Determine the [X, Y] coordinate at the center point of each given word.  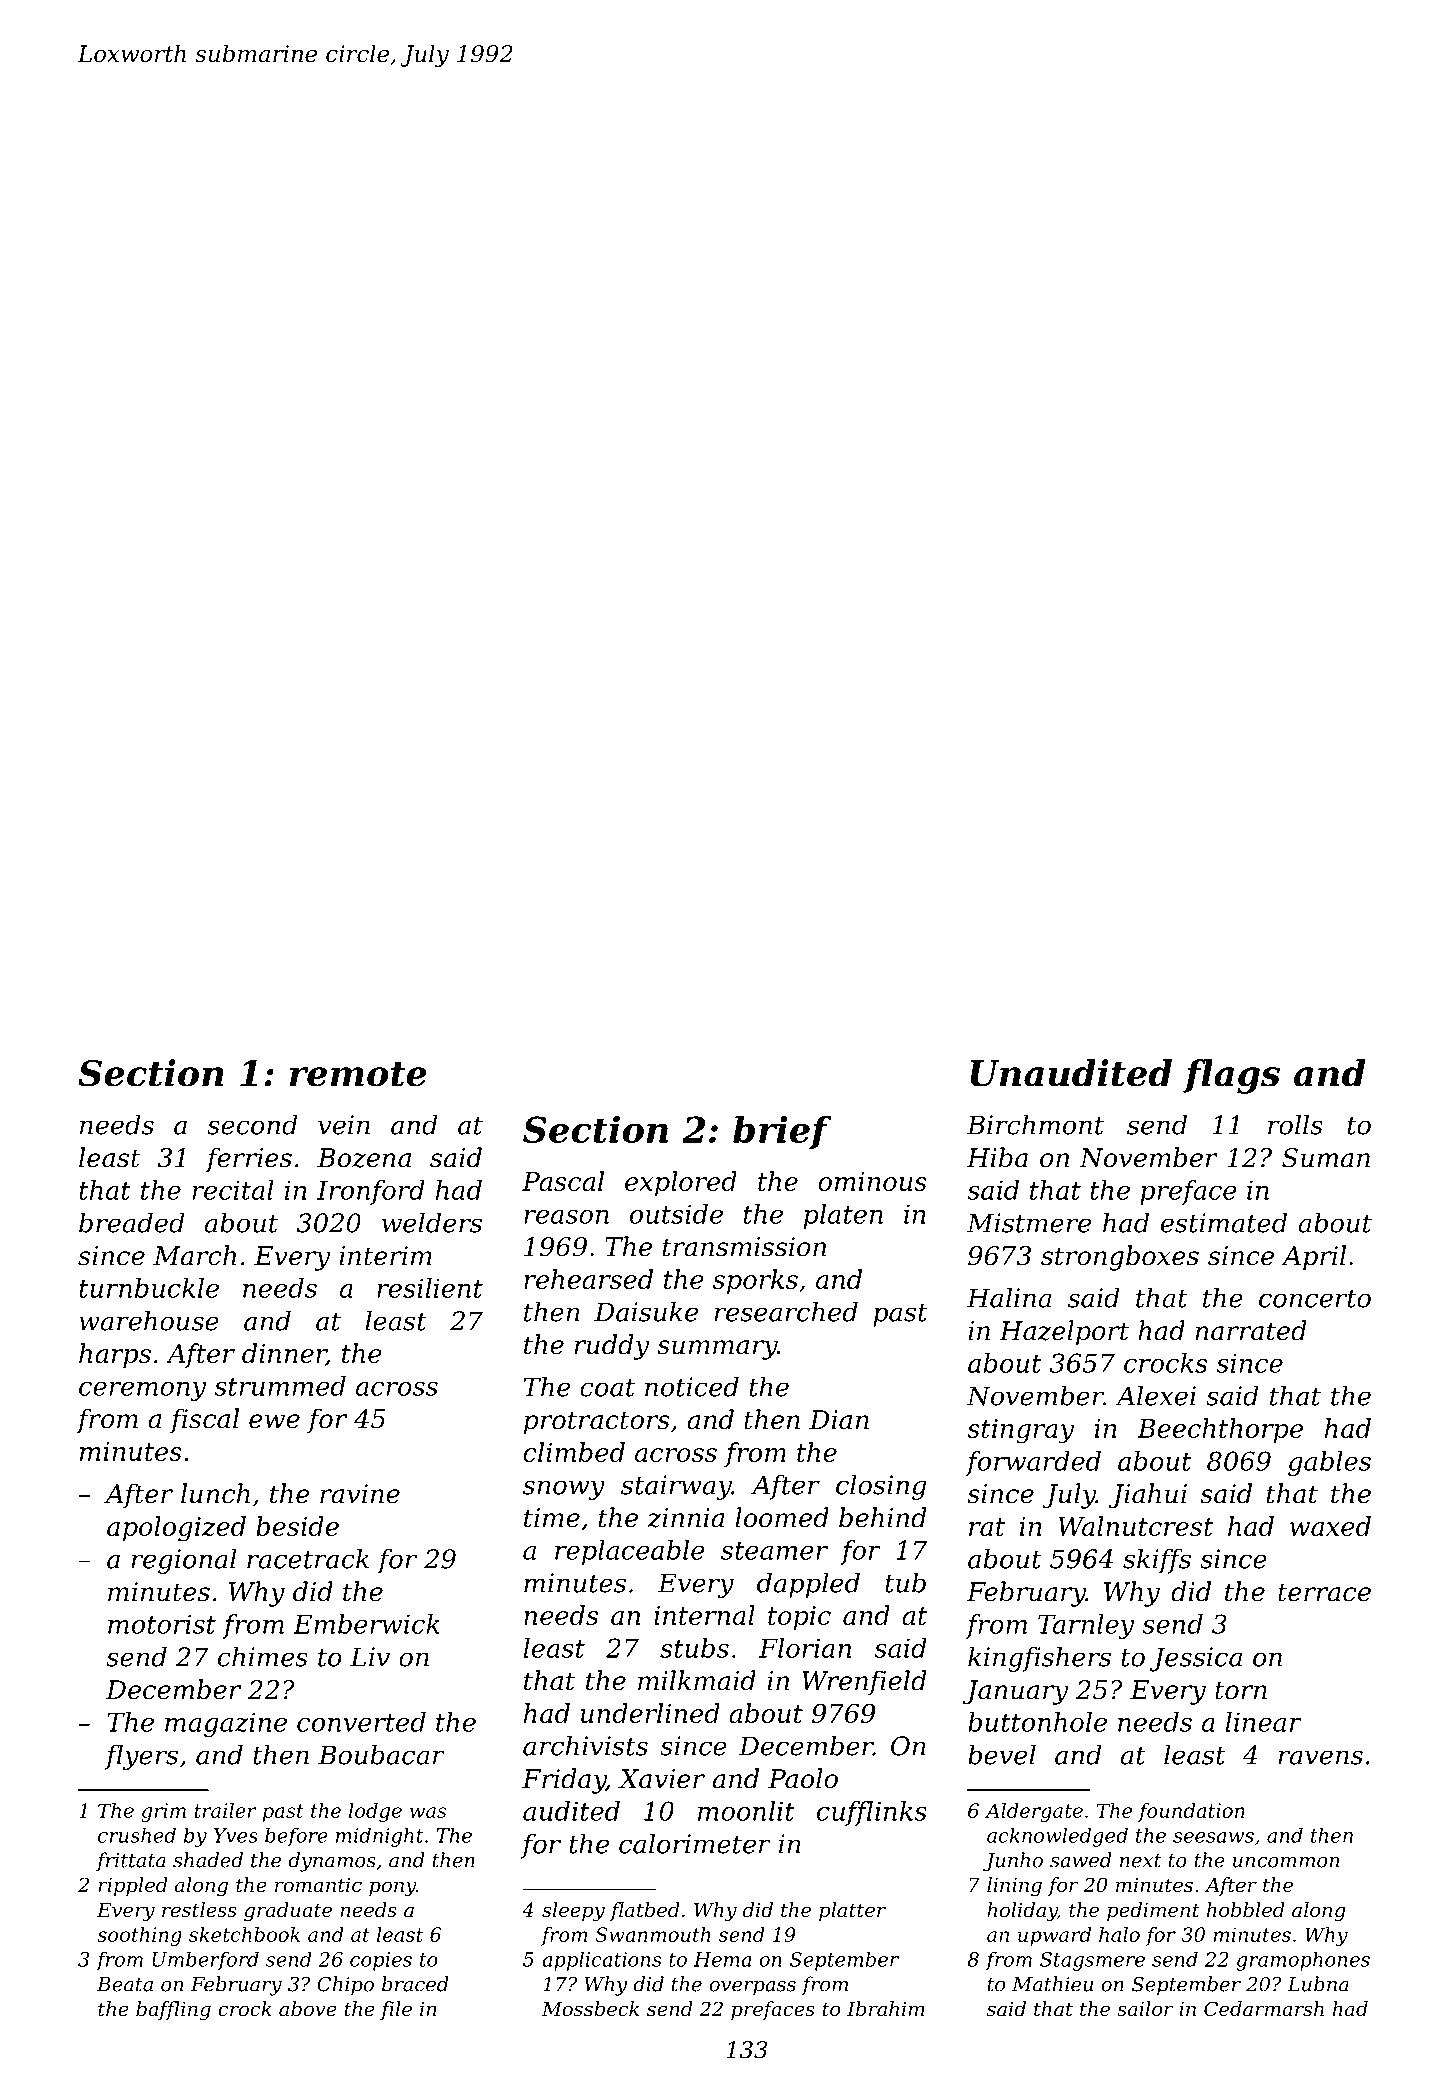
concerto [1315, 1299]
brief [782, 1132]
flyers [141, 1757]
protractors [597, 1423]
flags [1231, 1076]
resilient [430, 1288]
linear [1264, 1722]
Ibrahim [886, 2009]
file [396, 2010]
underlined [650, 1713]
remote [358, 1074]
